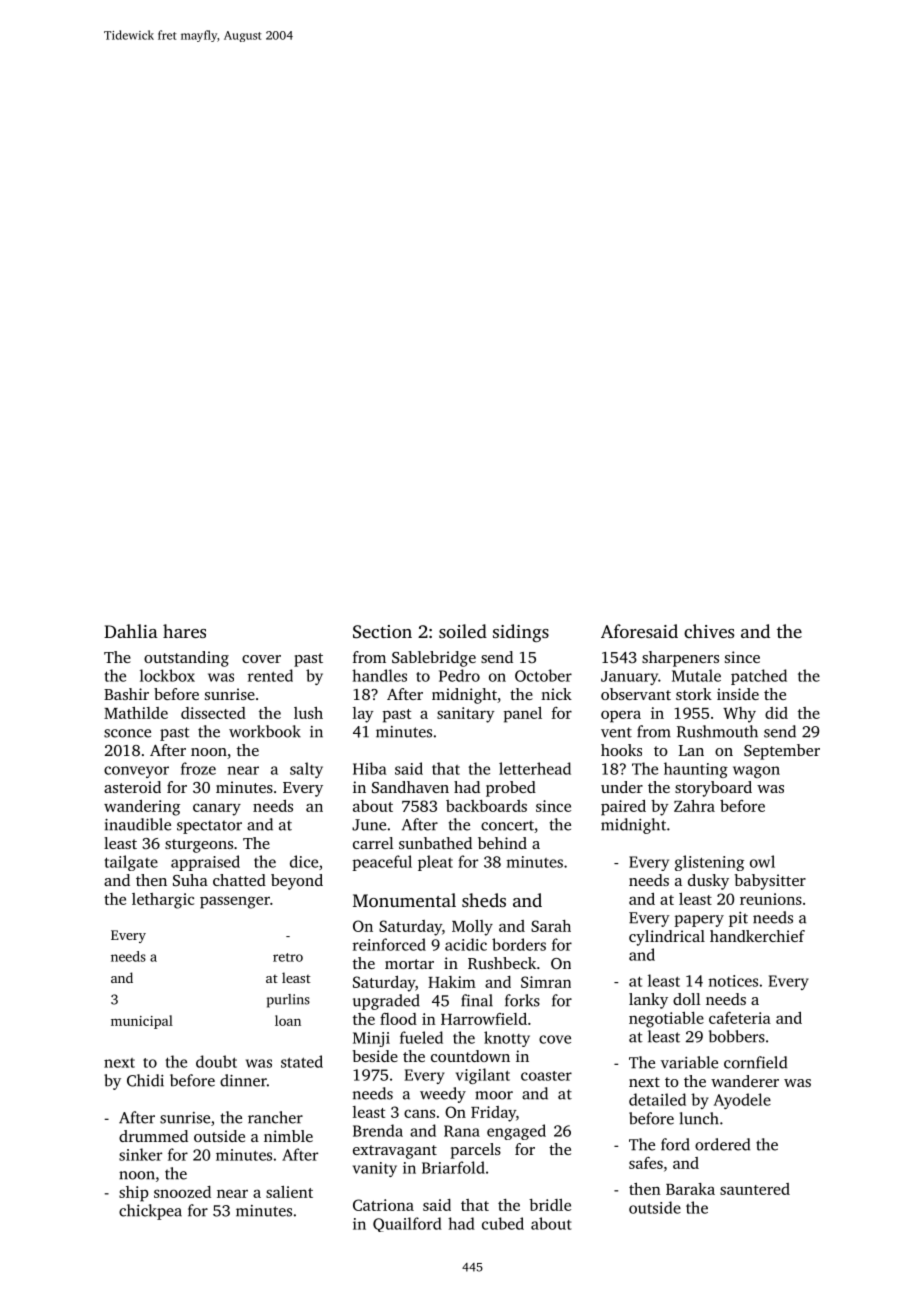  I want to click on behind, so click(502, 843).
